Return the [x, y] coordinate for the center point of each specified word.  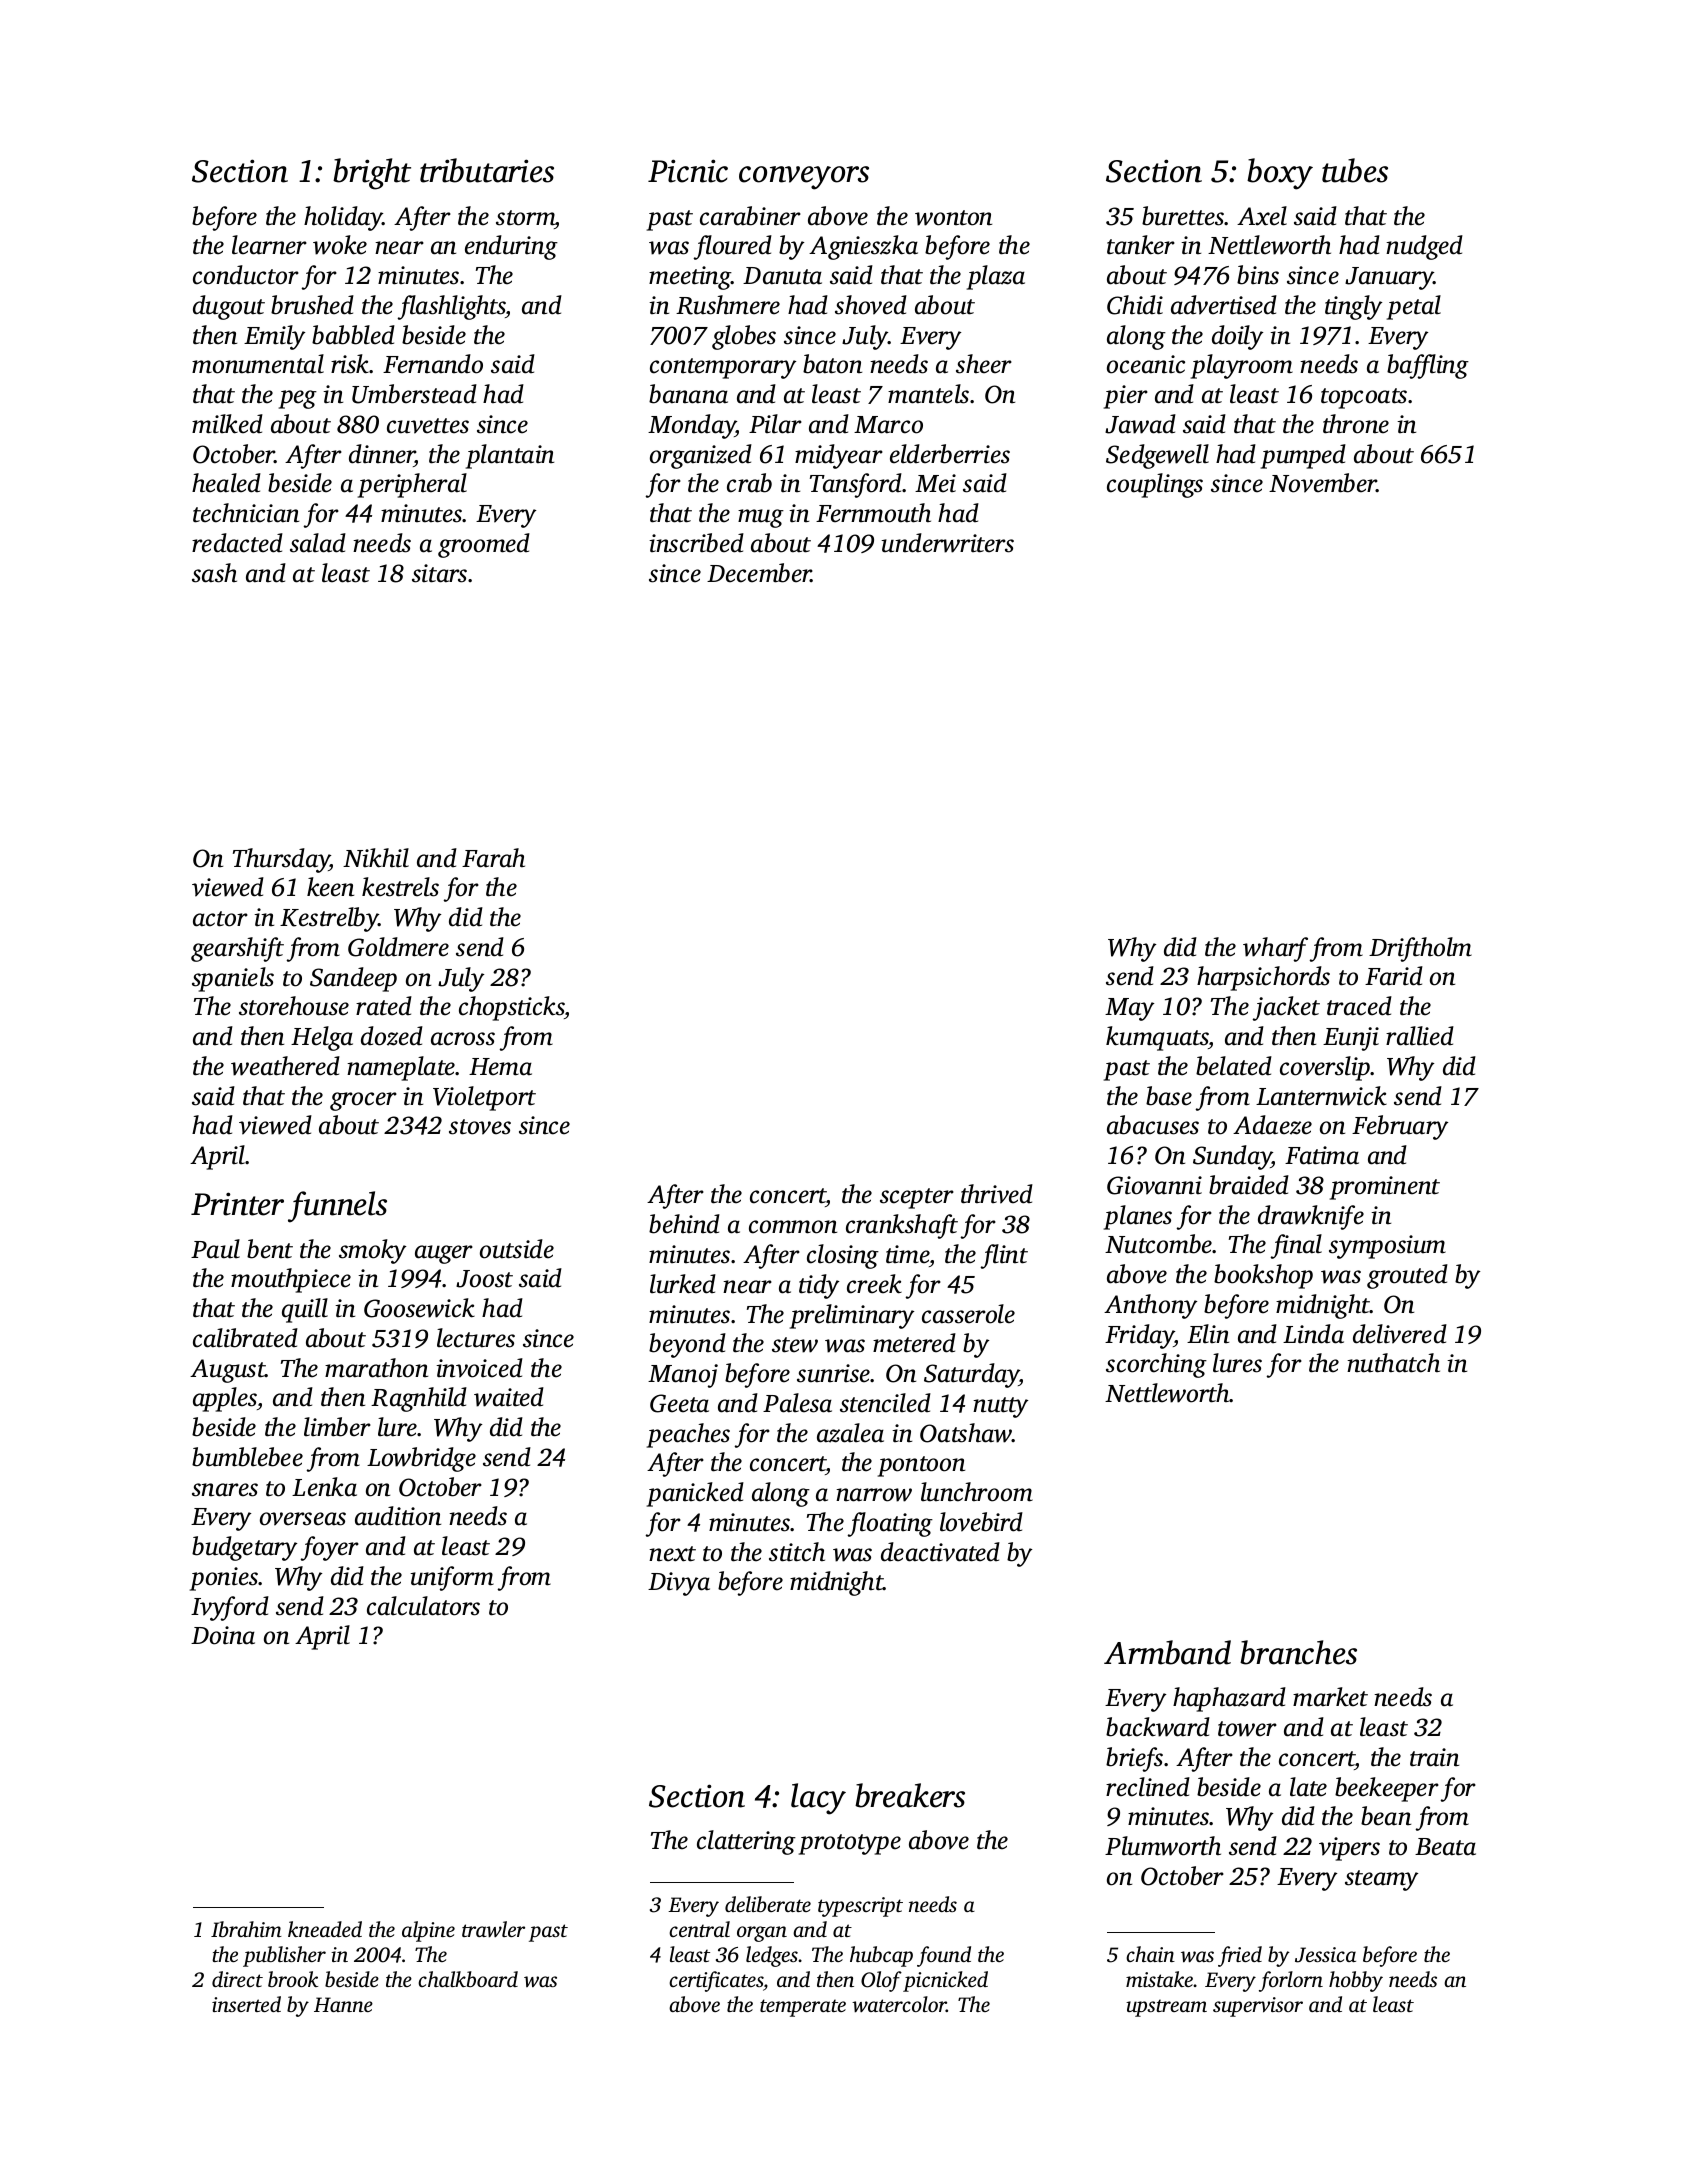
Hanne [343, 2004]
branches [1298, 1652]
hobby [1356, 1981]
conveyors [804, 178]
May [1129, 1009]
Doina [223, 1635]
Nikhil [376, 858]
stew [795, 1345]
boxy [1280, 174]
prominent [1385, 1188]
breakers [910, 1795]
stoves [480, 1127]
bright [372, 174]
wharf [1275, 949]
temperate [803, 2008]
